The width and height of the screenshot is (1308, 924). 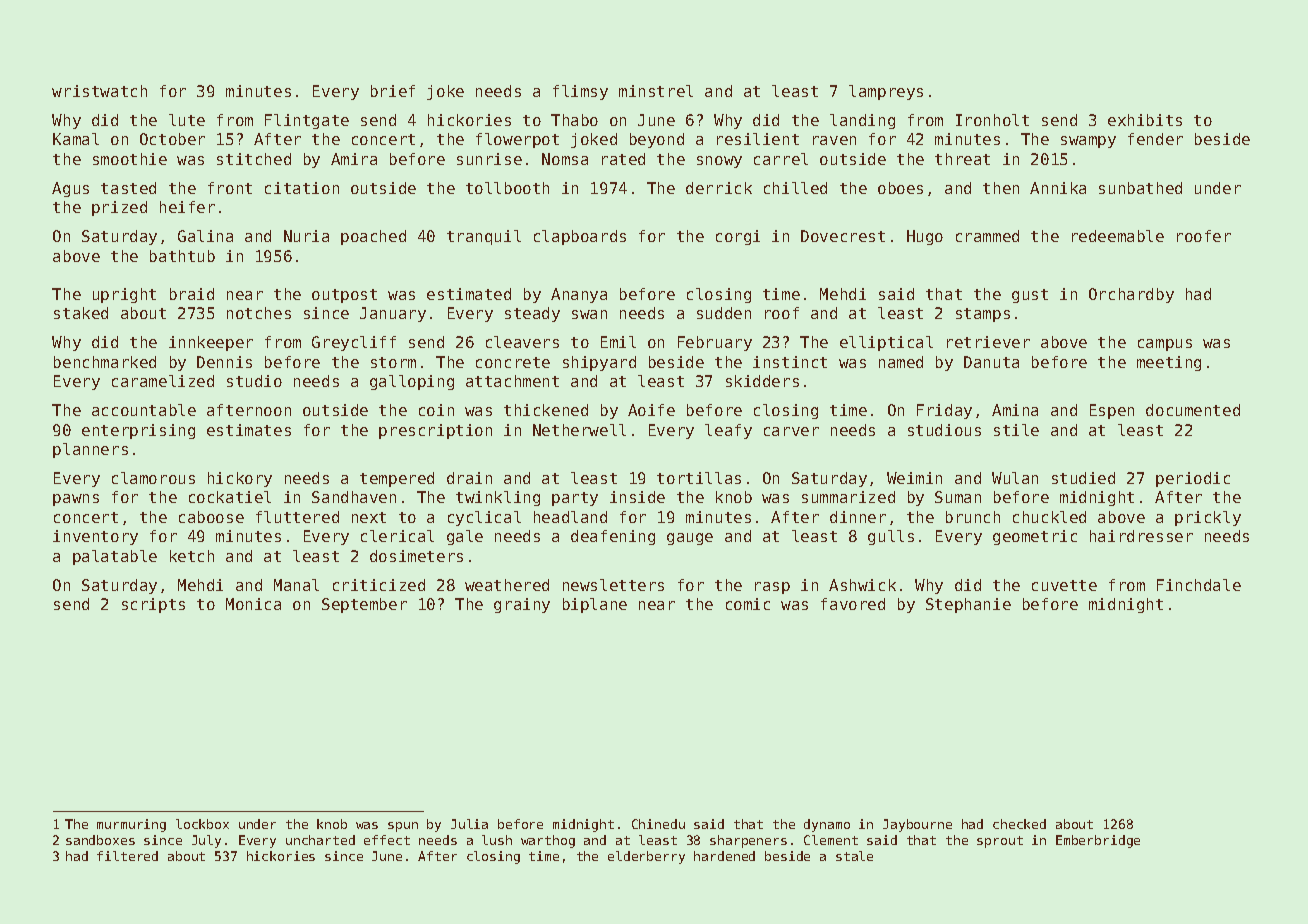 What do you see at coordinates (484, 518) in the screenshot?
I see `cyclical` at bounding box center [484, 518].
